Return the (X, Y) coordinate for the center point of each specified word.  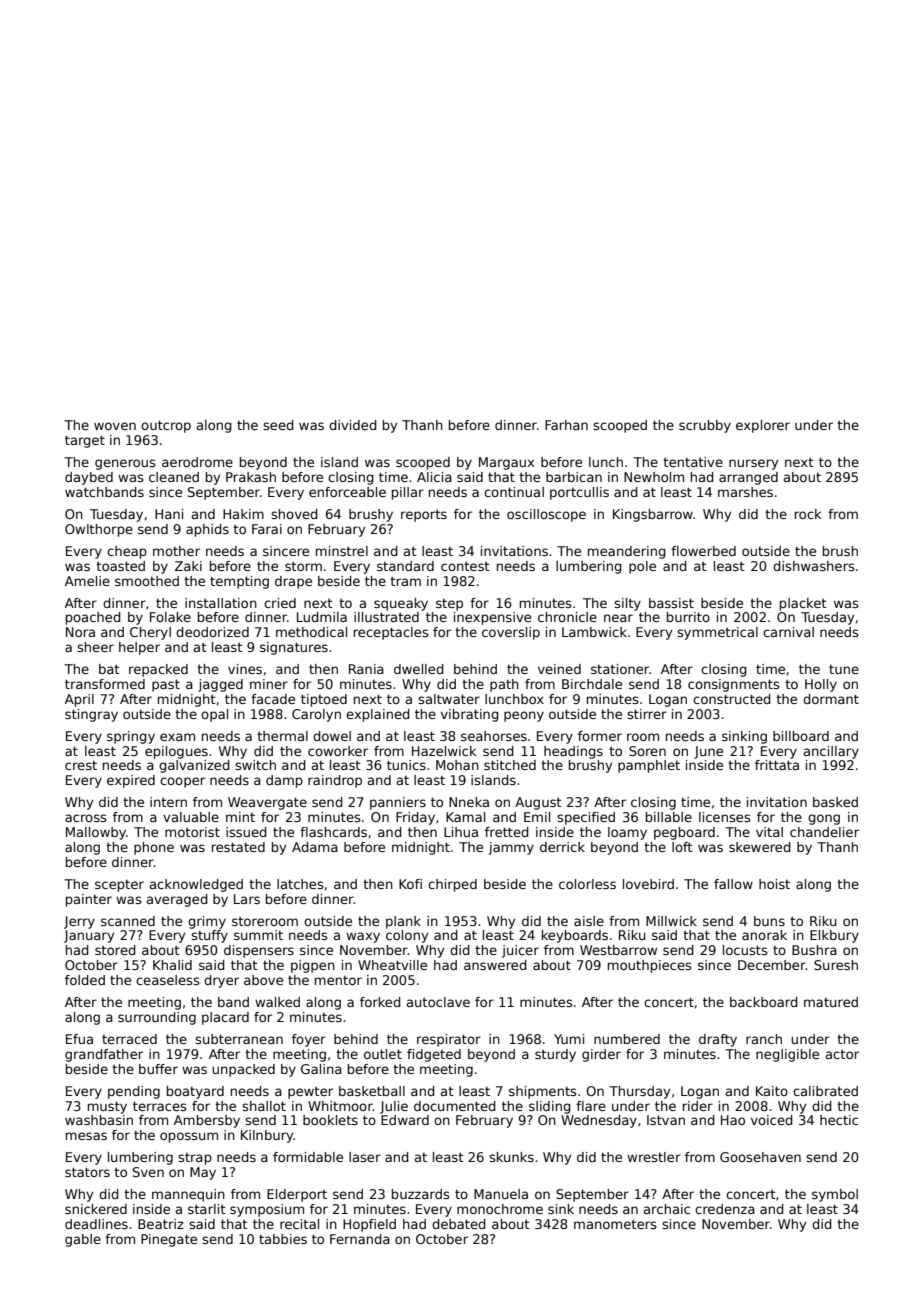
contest (465, 566)
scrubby (705, 426)
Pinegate (169, 1240)
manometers (615, 1224)
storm (303, 566)
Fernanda (360, 1239)
